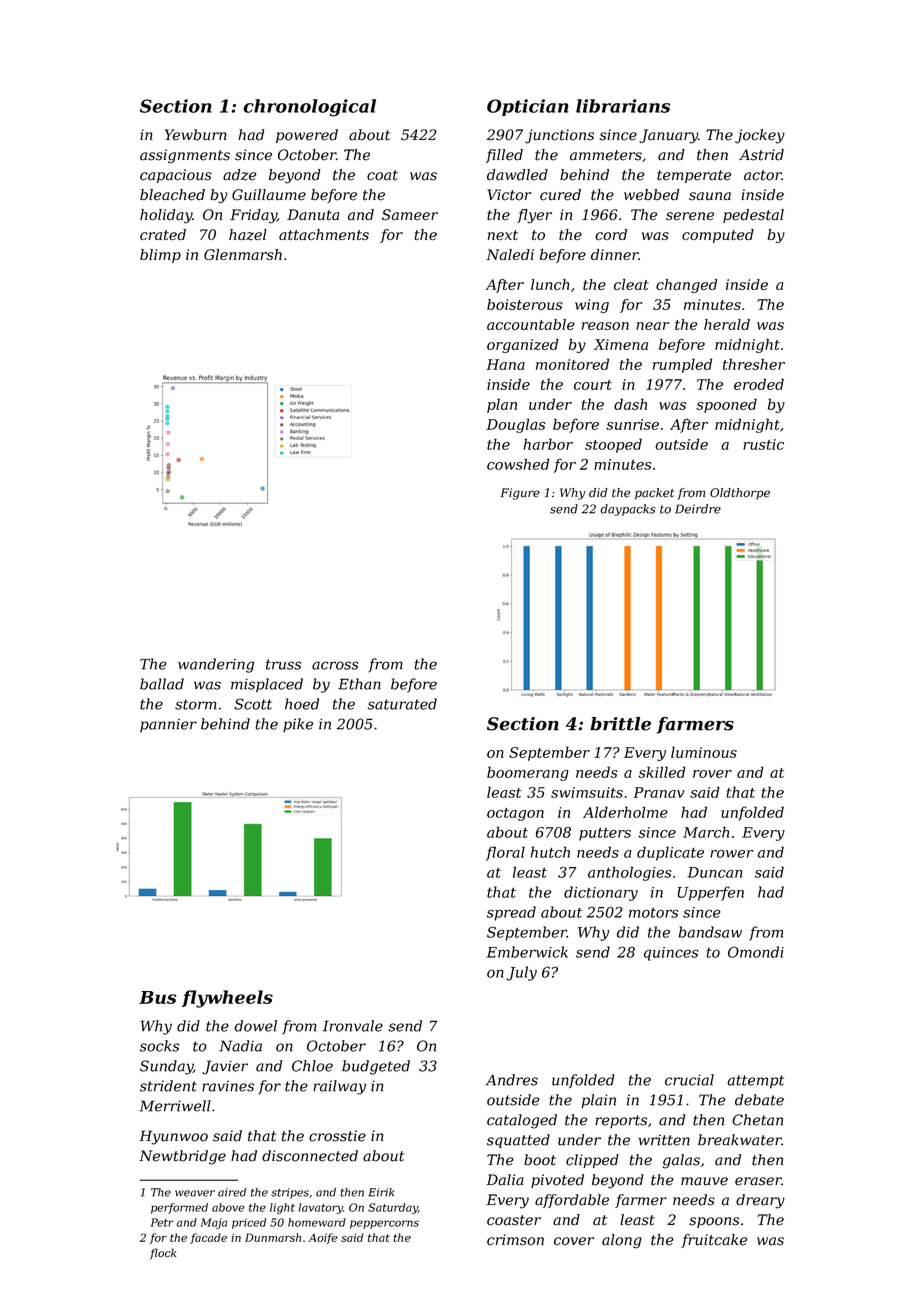  What do you see at coordinates (505, 364) in the screenshot?
I see `Hana` at bounding box center [505, 364].
